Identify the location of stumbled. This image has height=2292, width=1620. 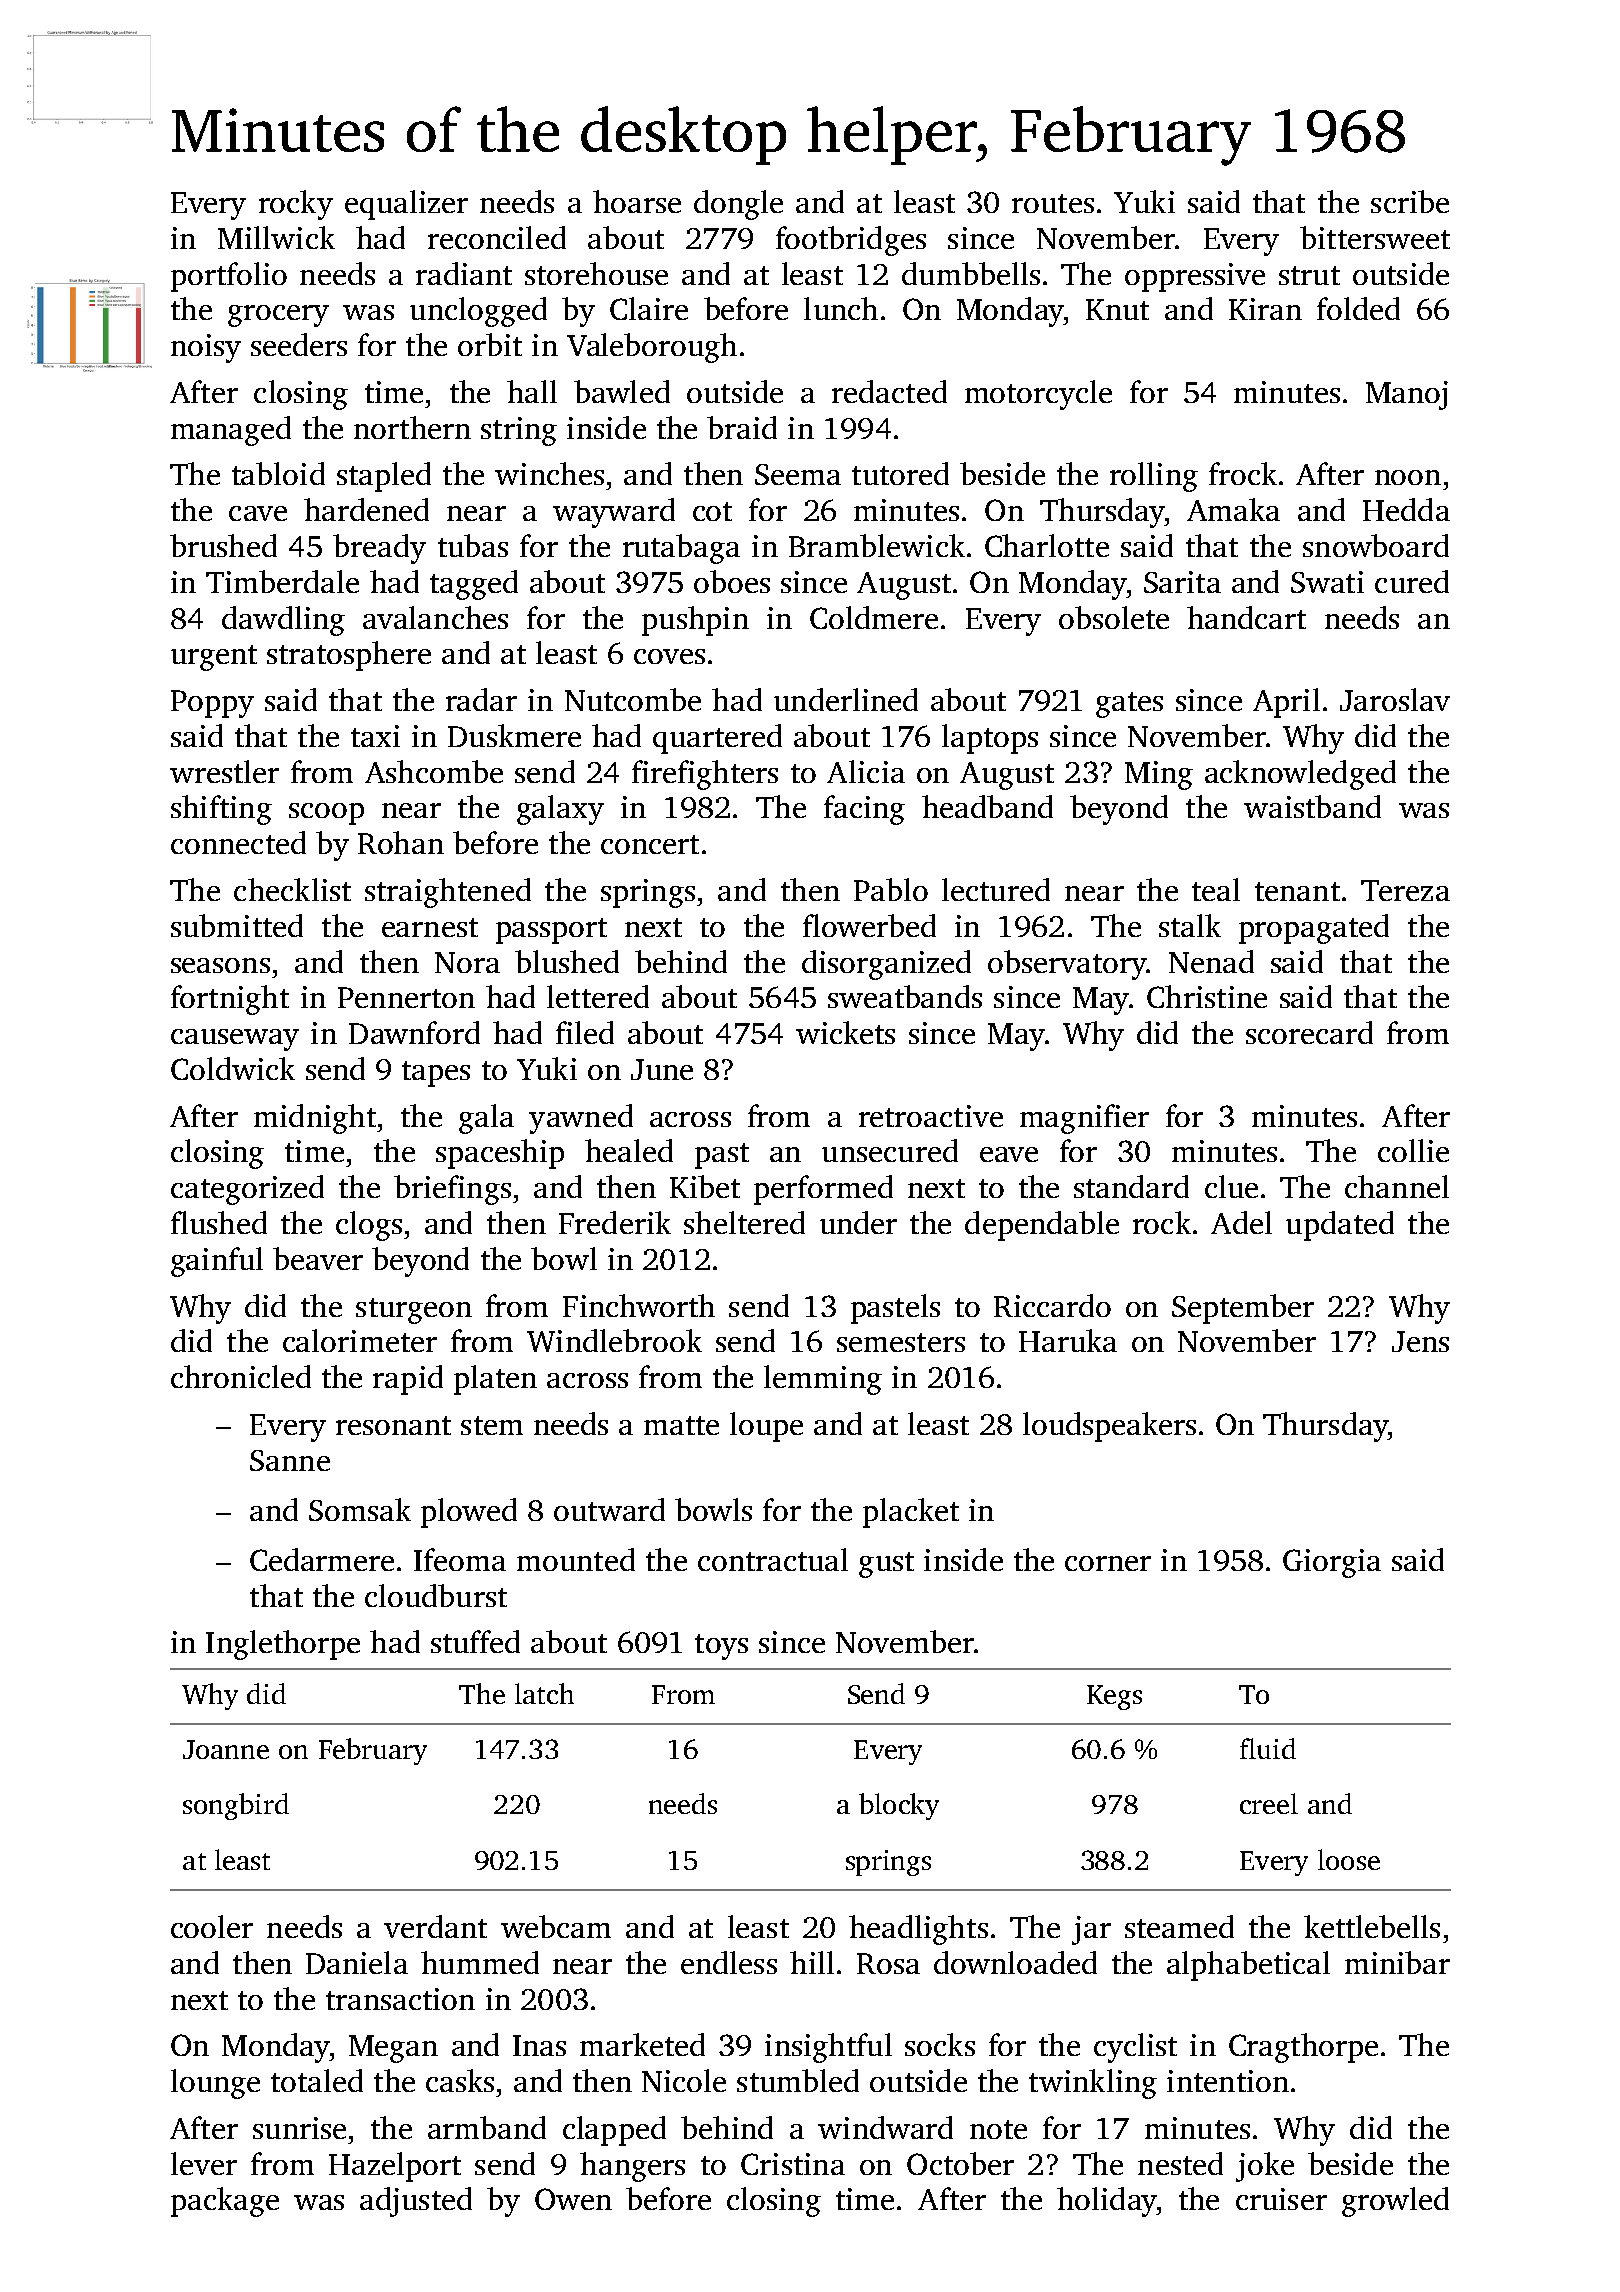
(798, 2080).
